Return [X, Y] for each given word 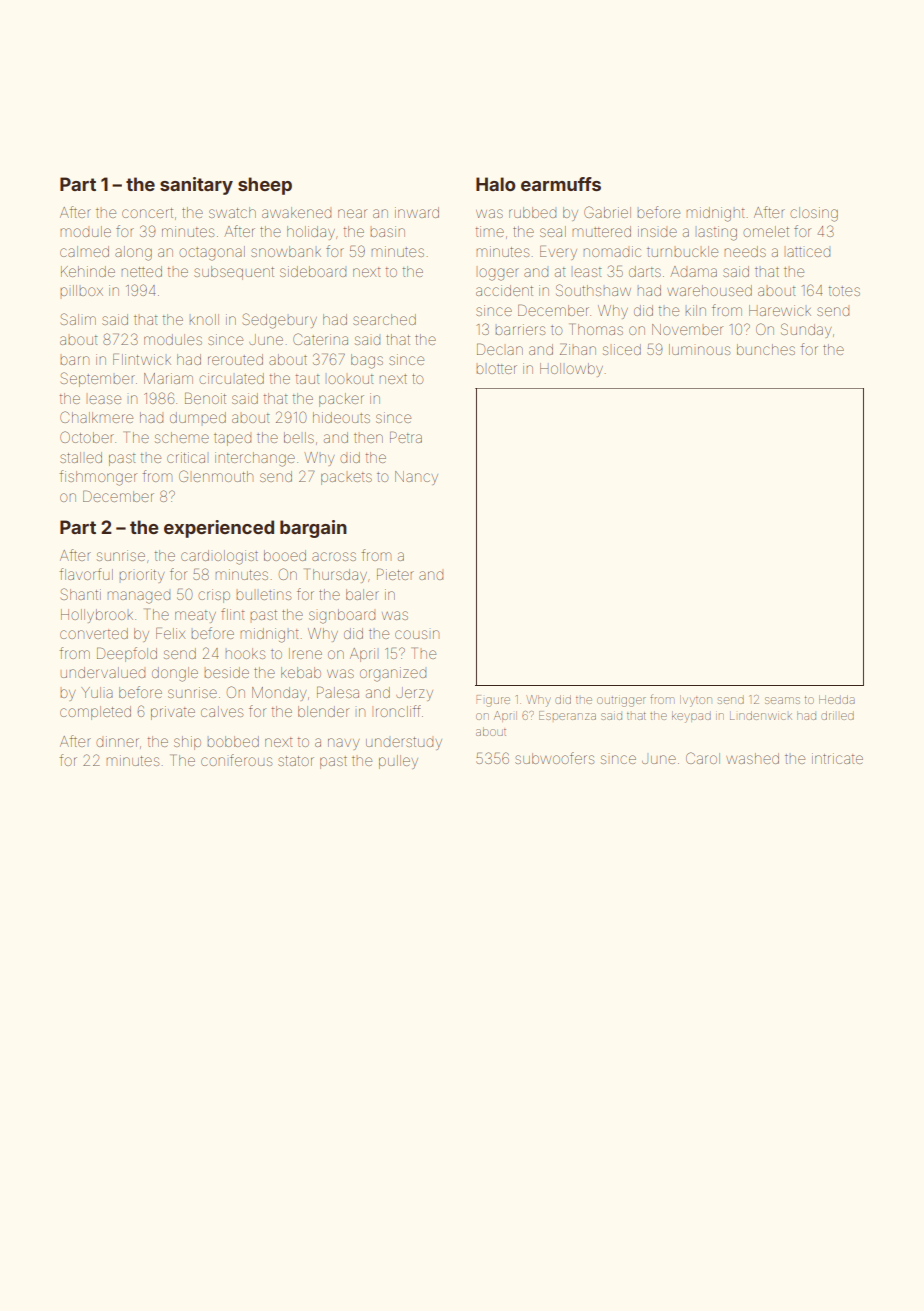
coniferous [236, 760]
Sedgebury [280, 321]
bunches [766, 349]
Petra [406, 437]
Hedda [837, 699]
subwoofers [554, 758]
